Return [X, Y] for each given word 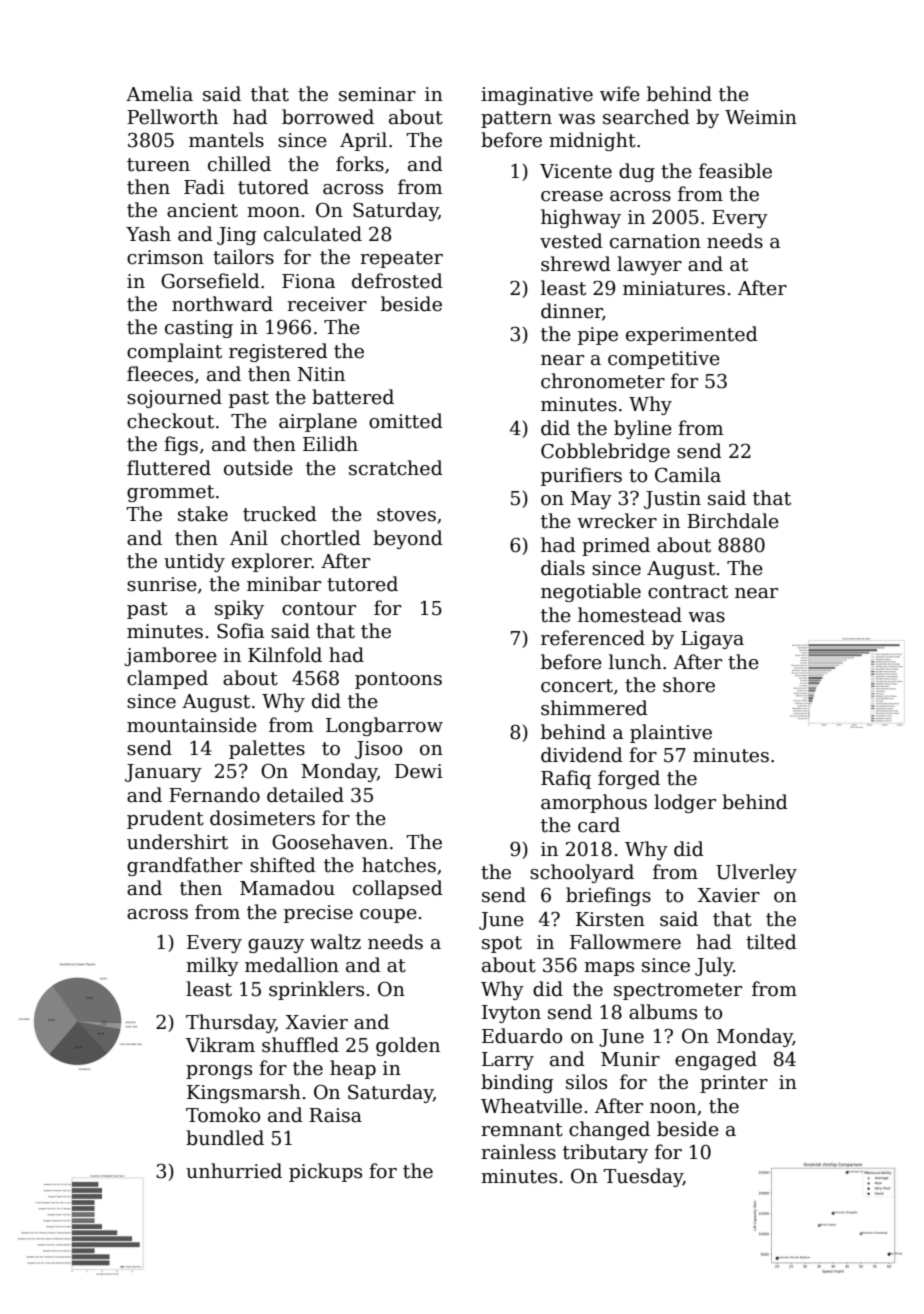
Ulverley [756, 873]
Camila [688, 475]
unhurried [234, 1171]
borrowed [328, 117]
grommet [170, 493]
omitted [406, 421]
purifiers [581, 476]
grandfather [184, 866]
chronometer [603, 381]
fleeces [160, 374]
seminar [377, 94]
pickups [325, 1172]
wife [620, 94]
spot [502, 944]
